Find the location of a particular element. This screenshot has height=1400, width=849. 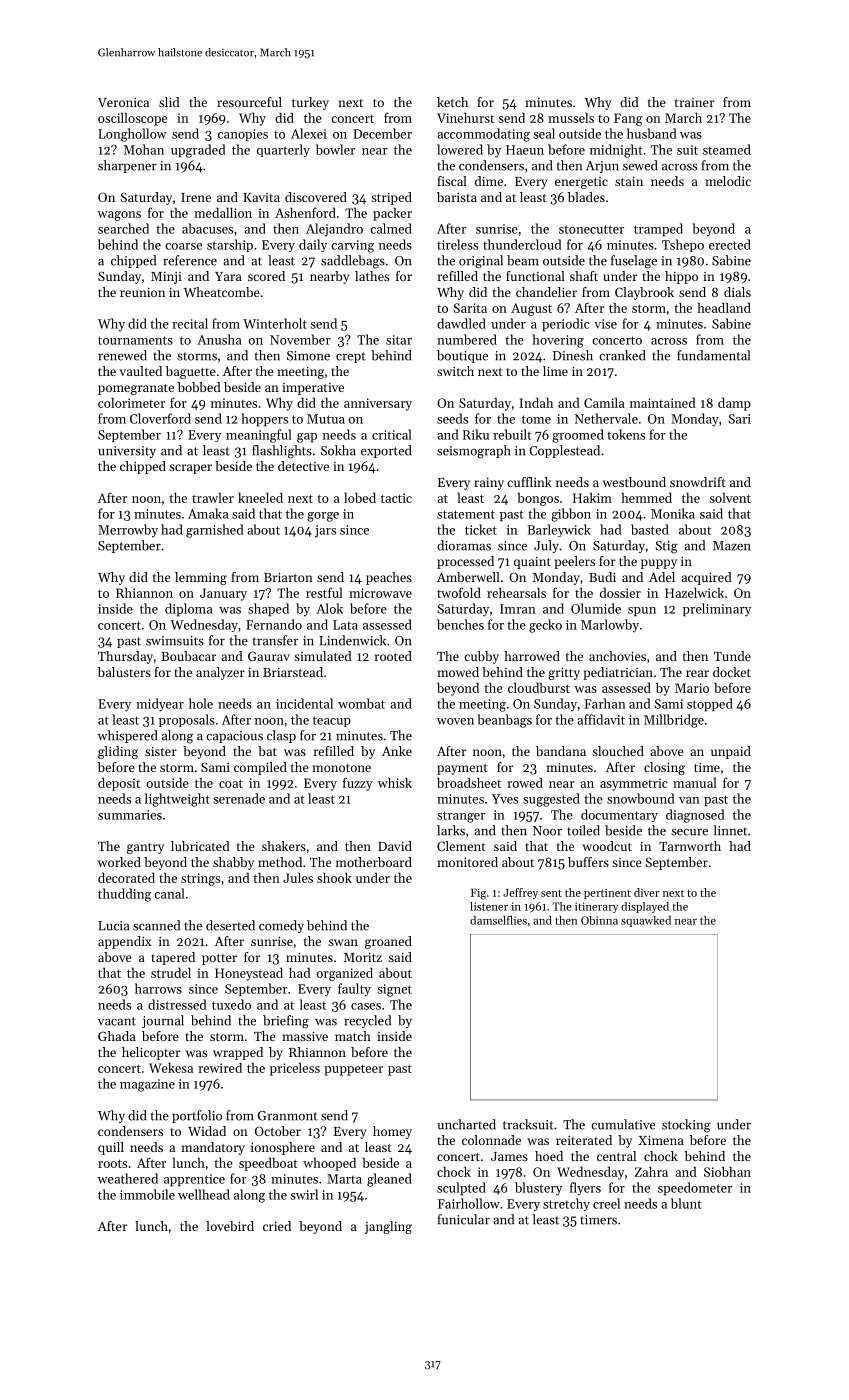

Stig is located at coordinates (666, 547).
